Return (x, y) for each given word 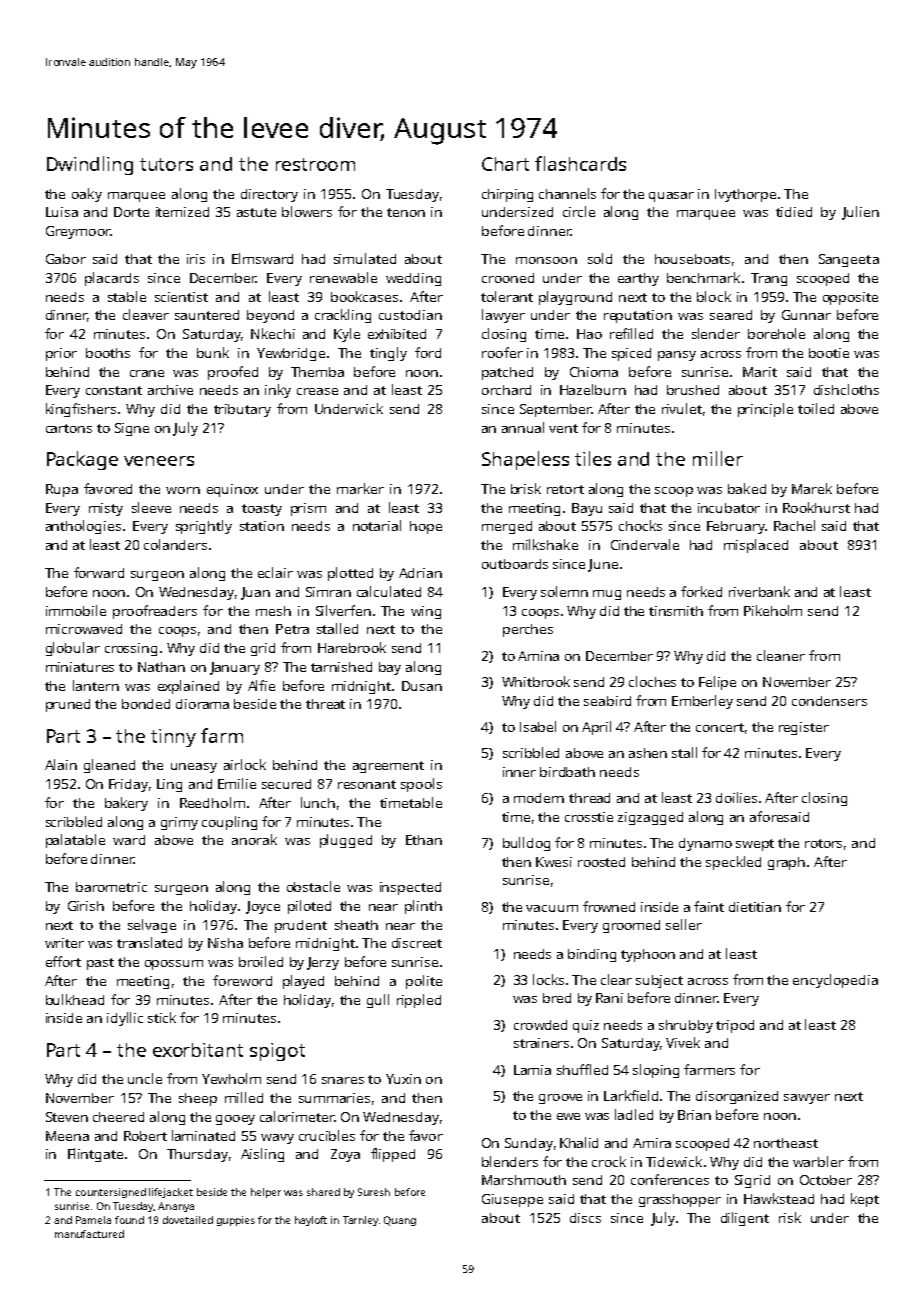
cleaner (781, 655)
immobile (76, 610)
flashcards (580, 163)
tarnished (341, 667)
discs (585, 1218)
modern (539, 798)
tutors (166, 164)
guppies (236, 1221)
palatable (75, 841)
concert (720, 727)
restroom (315, 164)
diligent (745, 1219)
